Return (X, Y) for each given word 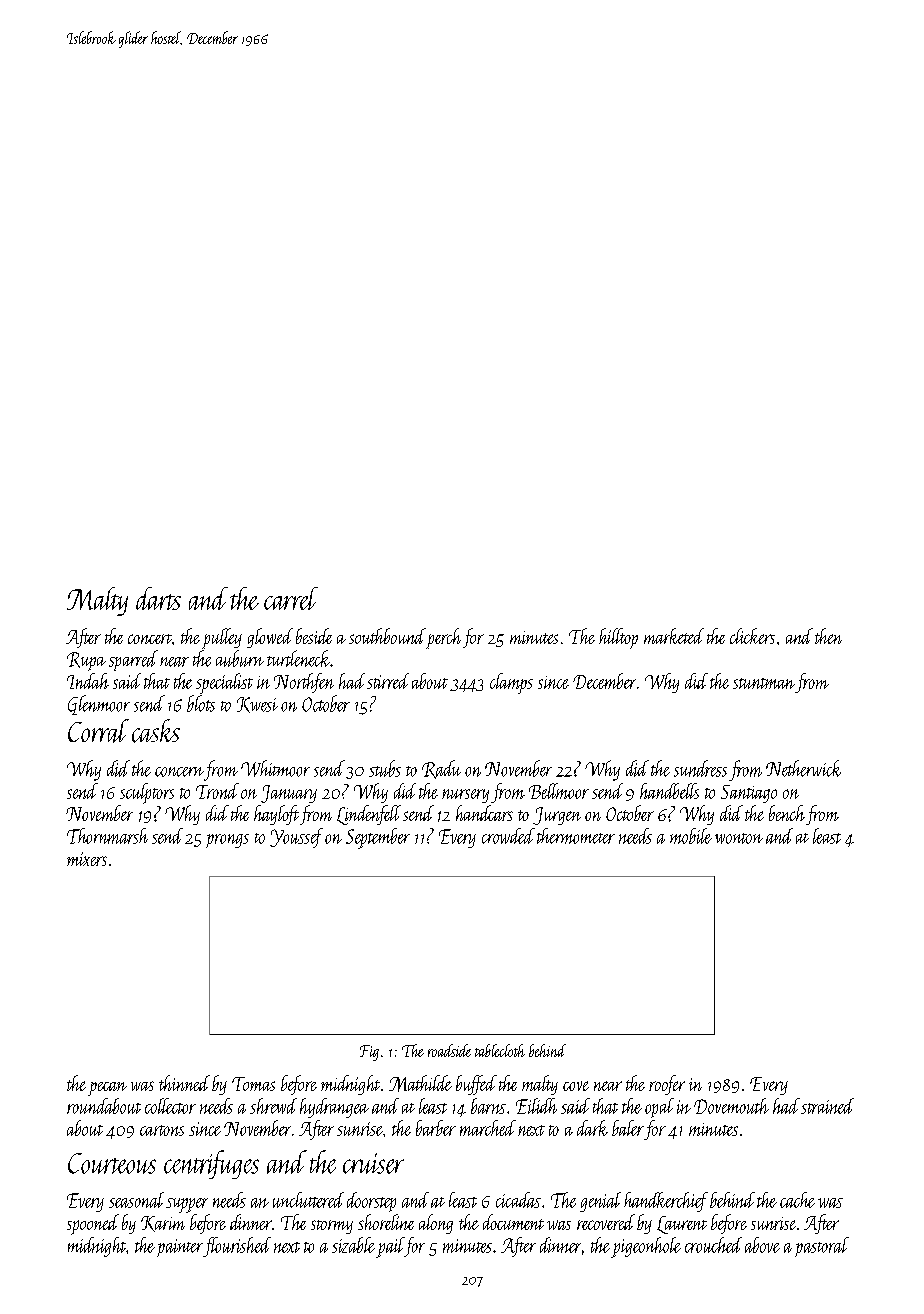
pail (390, 1247)
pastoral (822, 1247)
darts (158, 598)
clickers (752, 636)
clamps (511, 683)
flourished (237, 1247)
